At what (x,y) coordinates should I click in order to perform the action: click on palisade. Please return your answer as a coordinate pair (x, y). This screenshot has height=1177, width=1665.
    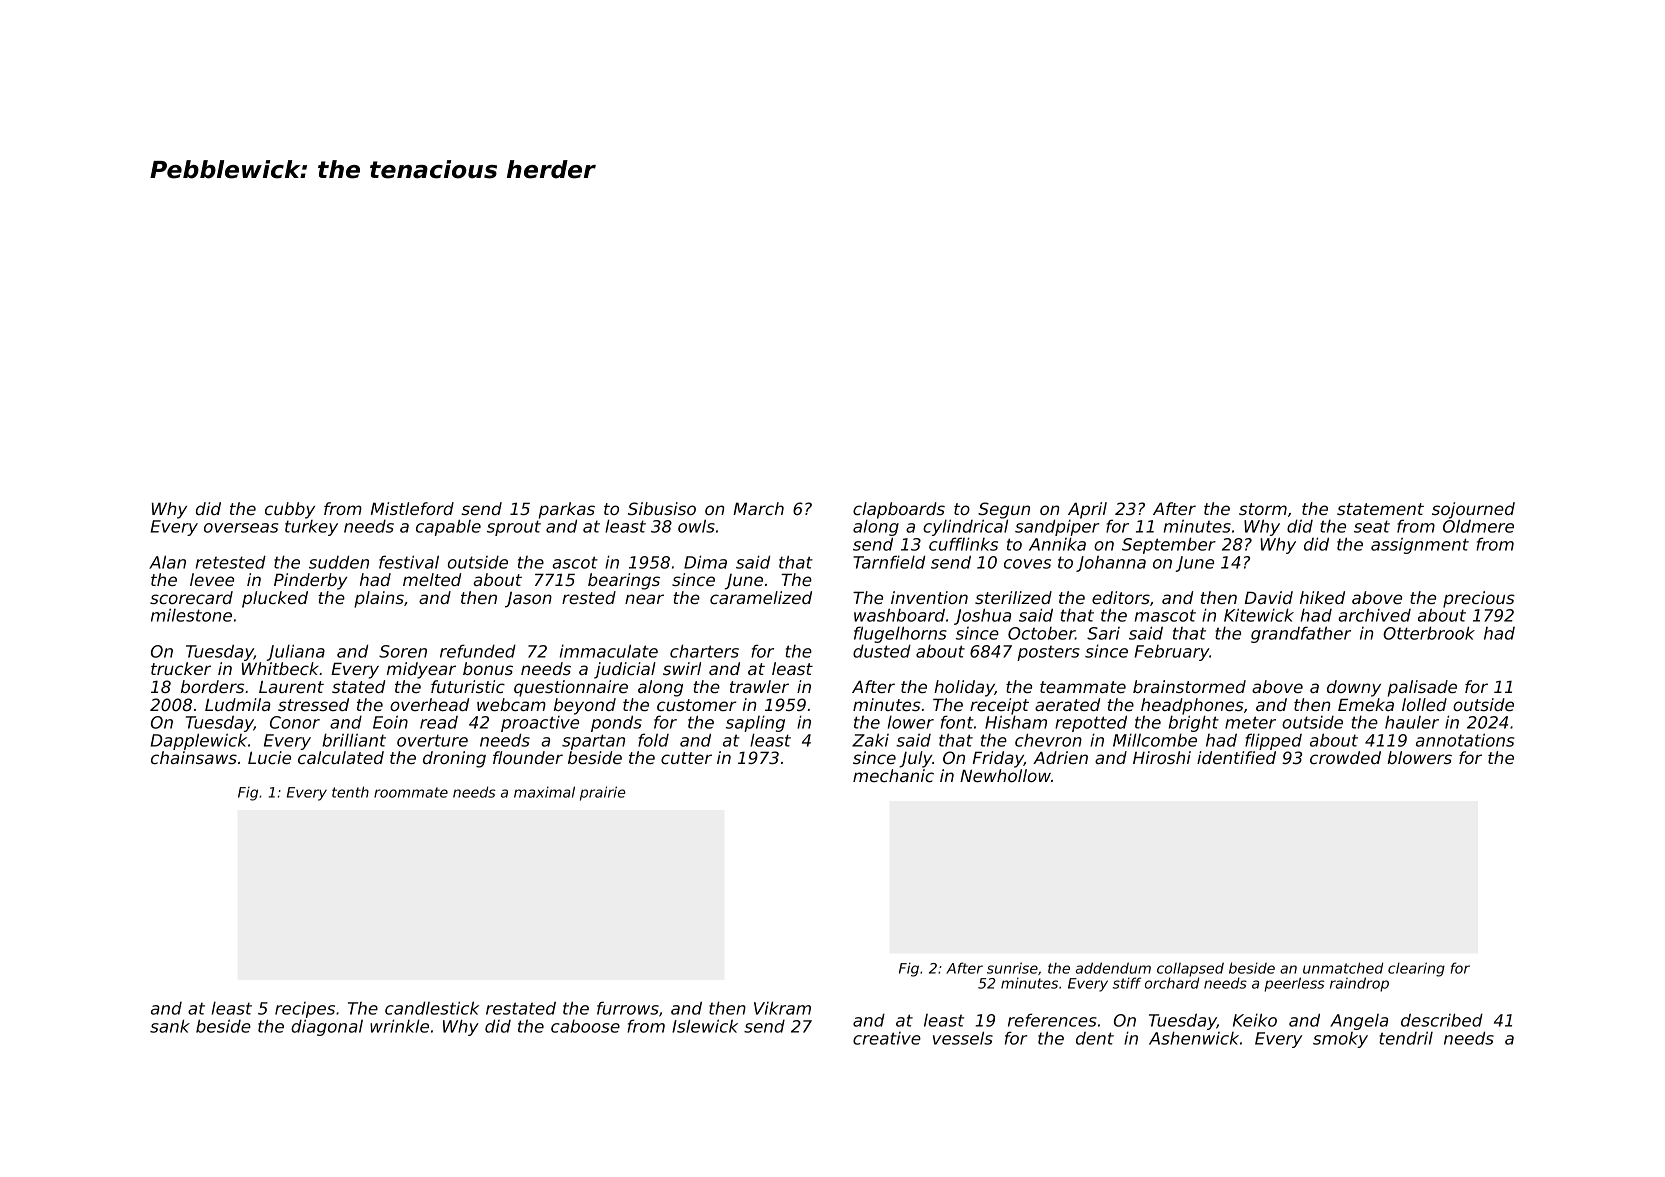
    Looking at the image, I should click on (1422, 688).
